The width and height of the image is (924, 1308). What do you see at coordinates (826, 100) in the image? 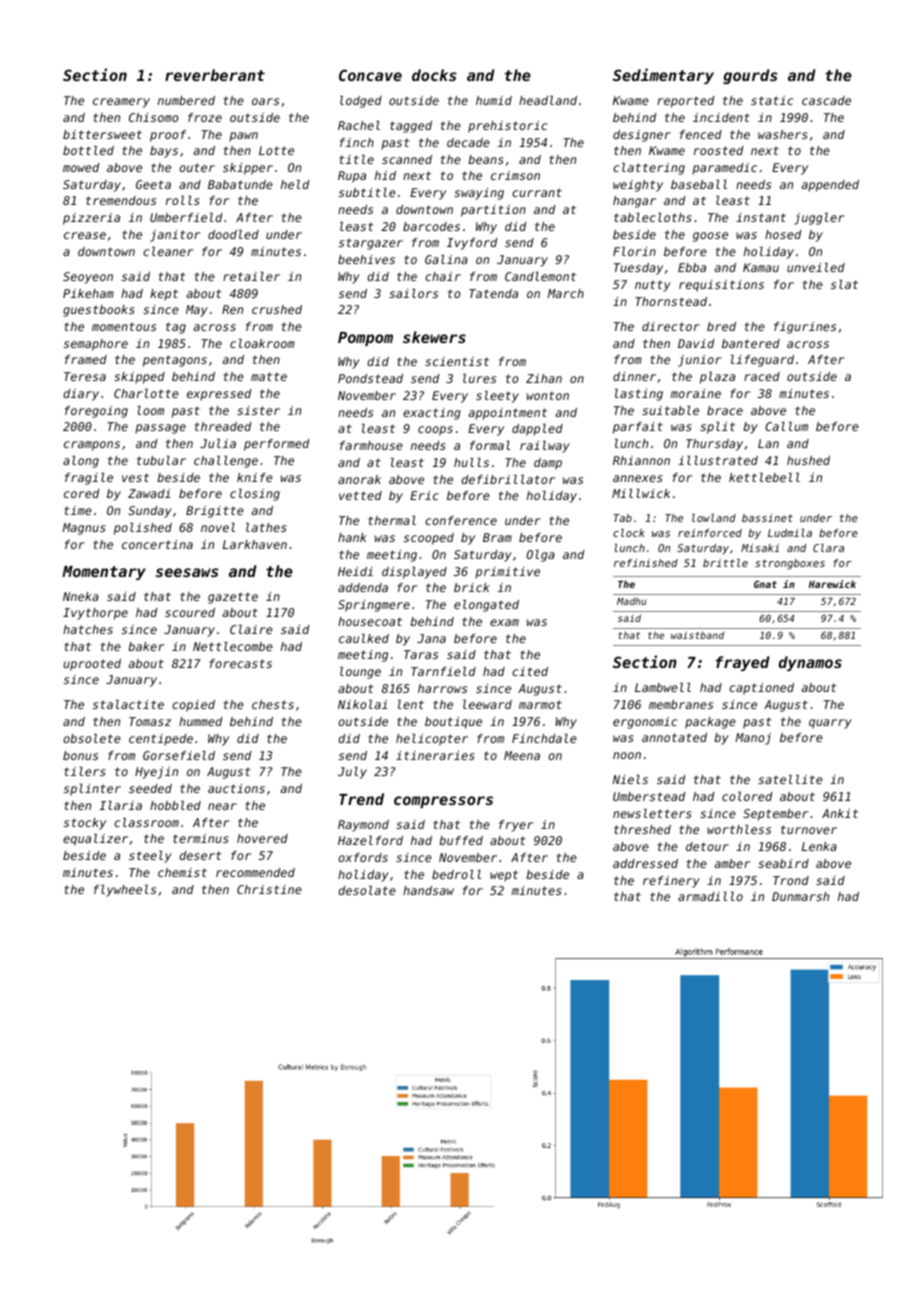
I see `cascade` at bounding box center [826, 100].
